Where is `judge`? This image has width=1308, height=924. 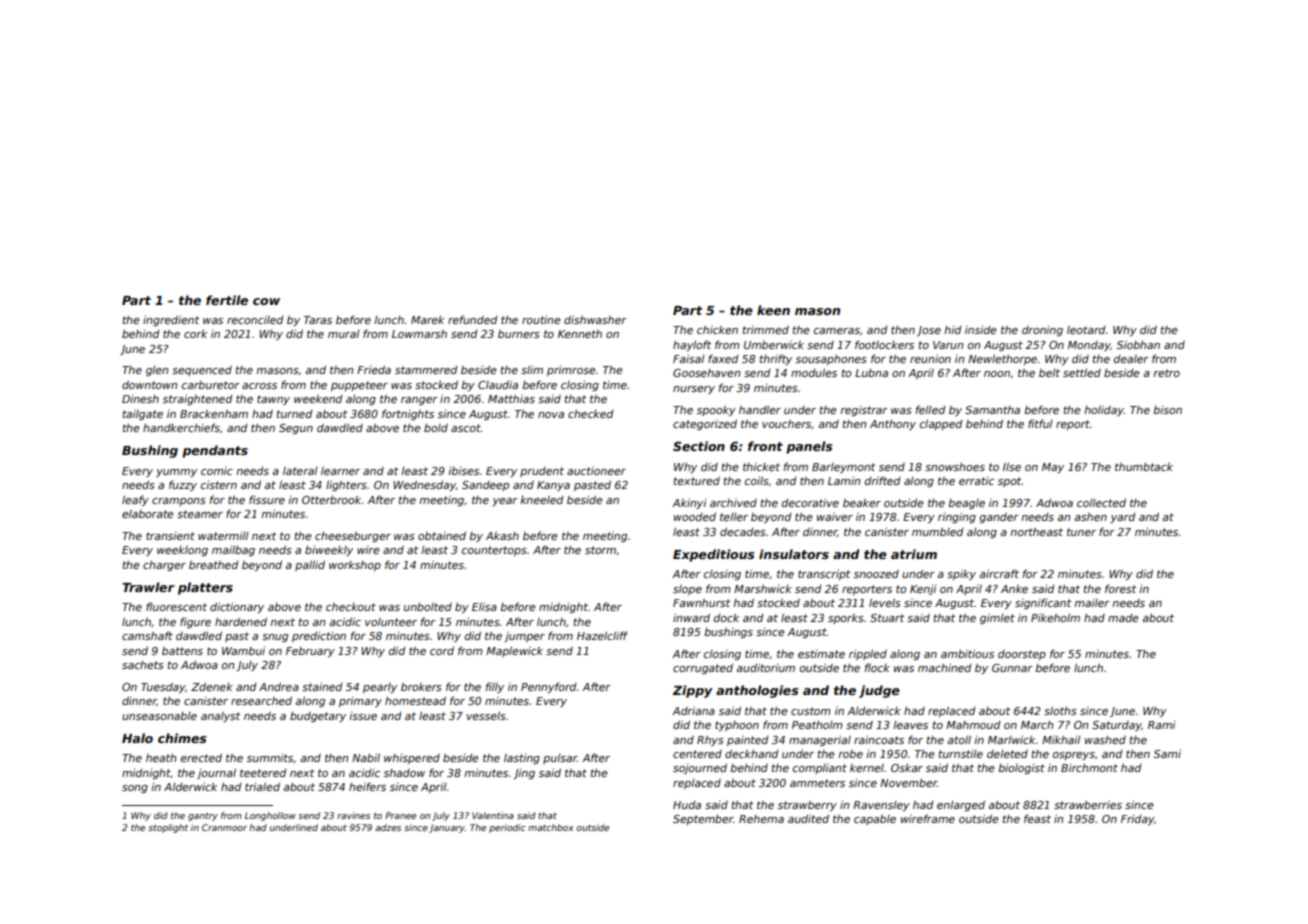 judge is located at coordinates (879, 691).
